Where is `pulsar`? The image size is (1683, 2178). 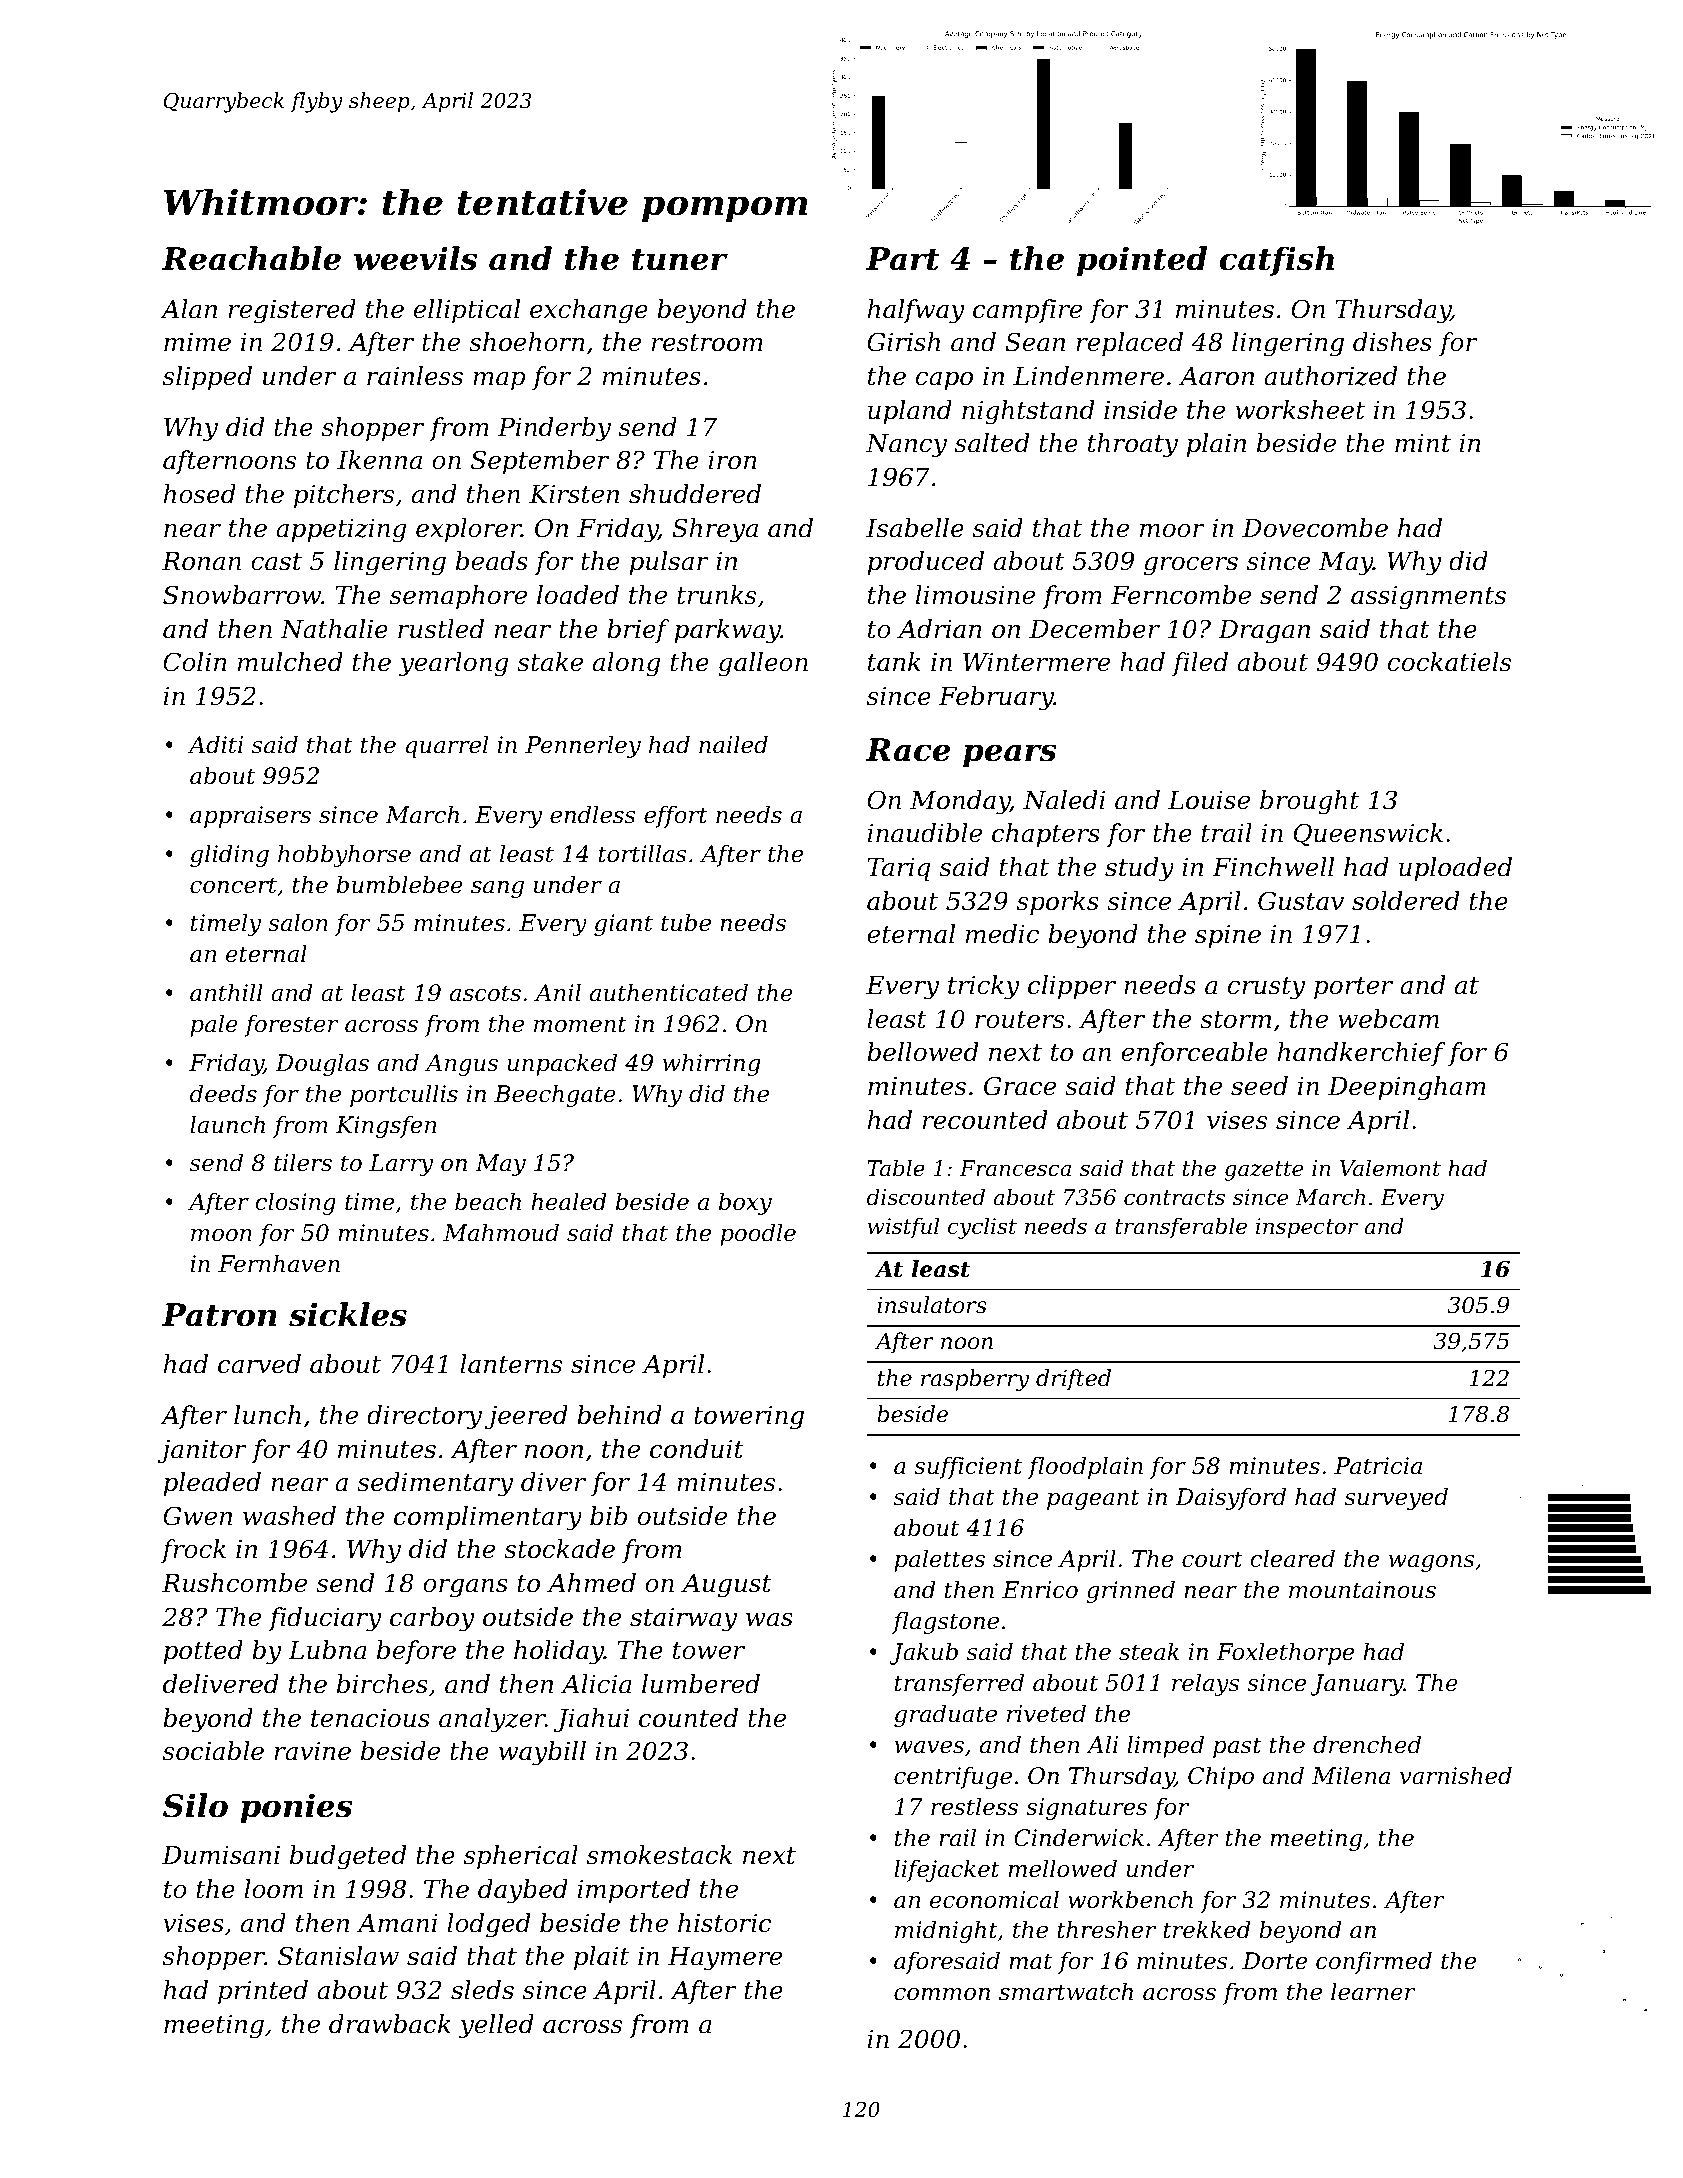
pulsar is located at coordinates (669, 563).
